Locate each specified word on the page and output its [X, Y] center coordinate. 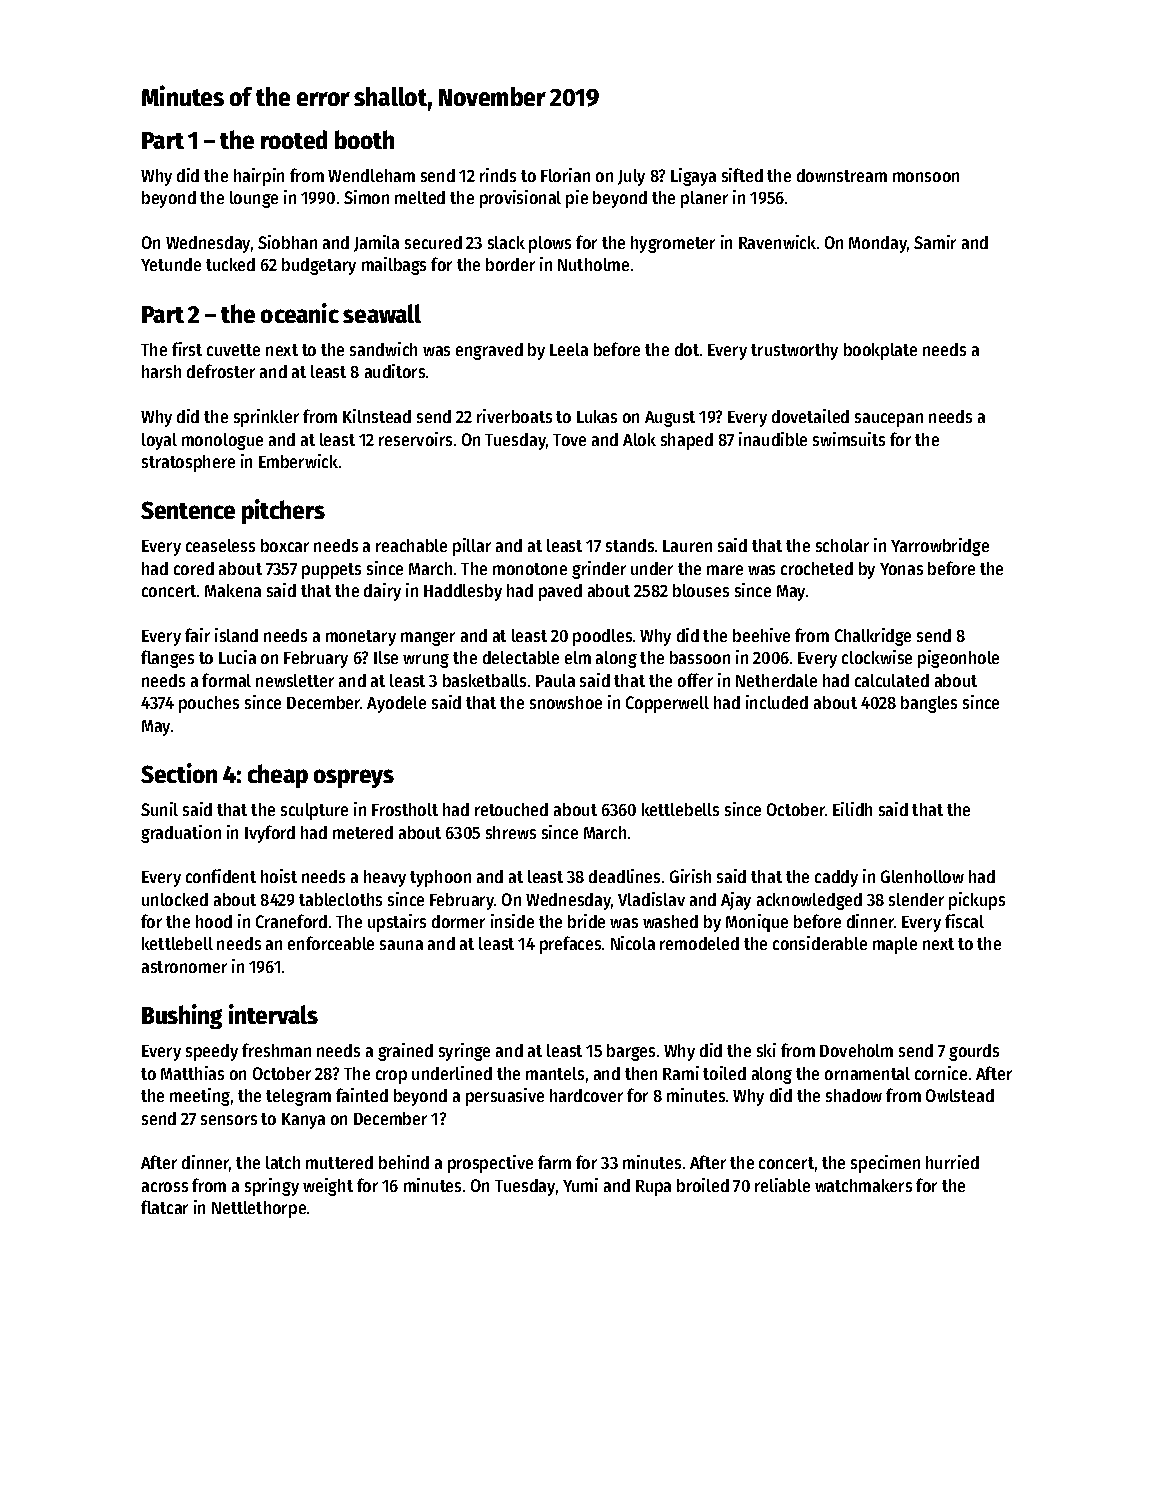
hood [214, 921]
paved [560, 592]
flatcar [164, 1207]
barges [631, 1052]
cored [194, 568]
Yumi [580, 1185]
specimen [885, 1164]
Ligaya [693, 177]
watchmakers [863, 1185]
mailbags [394, 266]
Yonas [901, 569]
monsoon [926, 177]
